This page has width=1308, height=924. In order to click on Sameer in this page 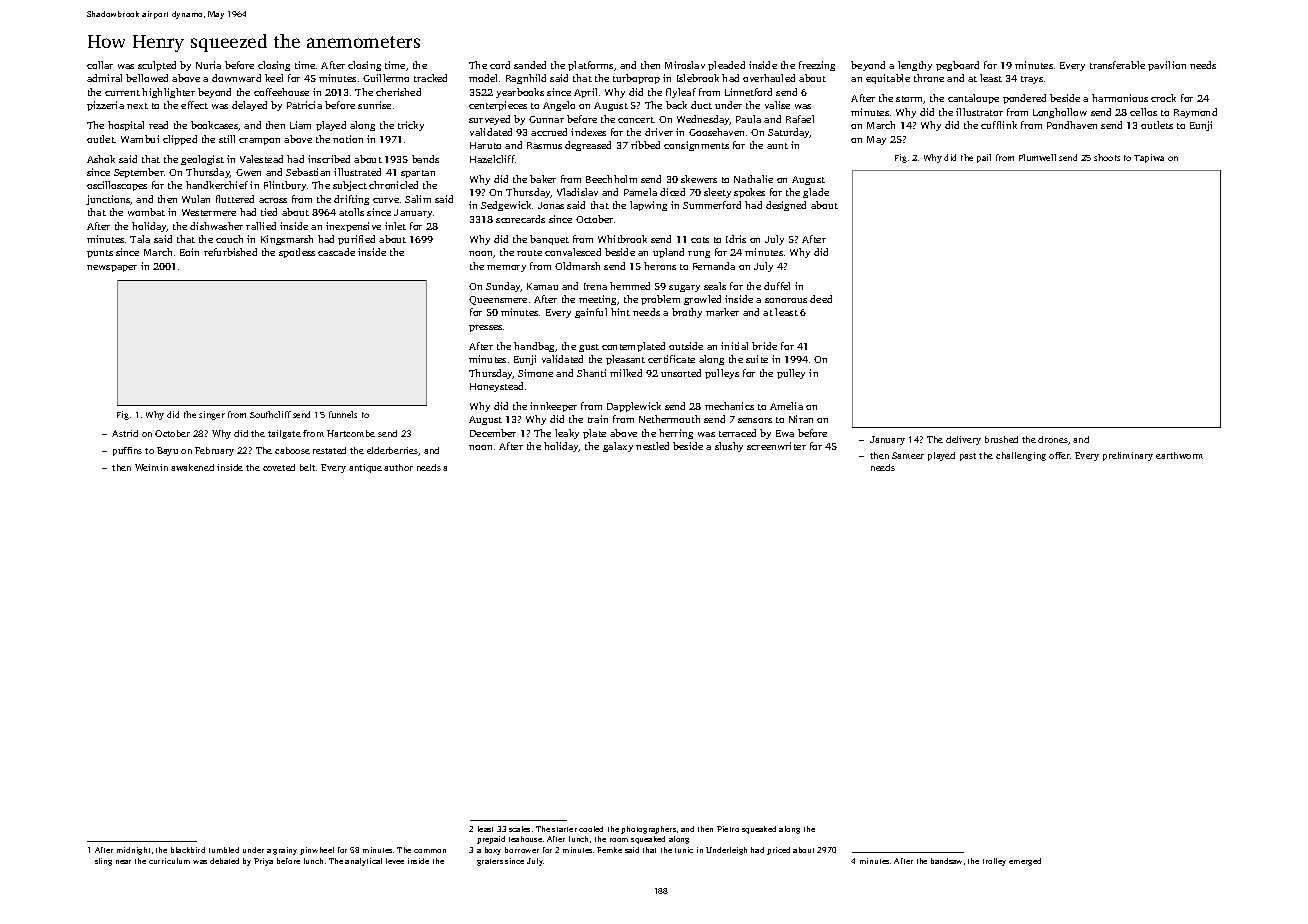, I will do `click(908, 455)`.
